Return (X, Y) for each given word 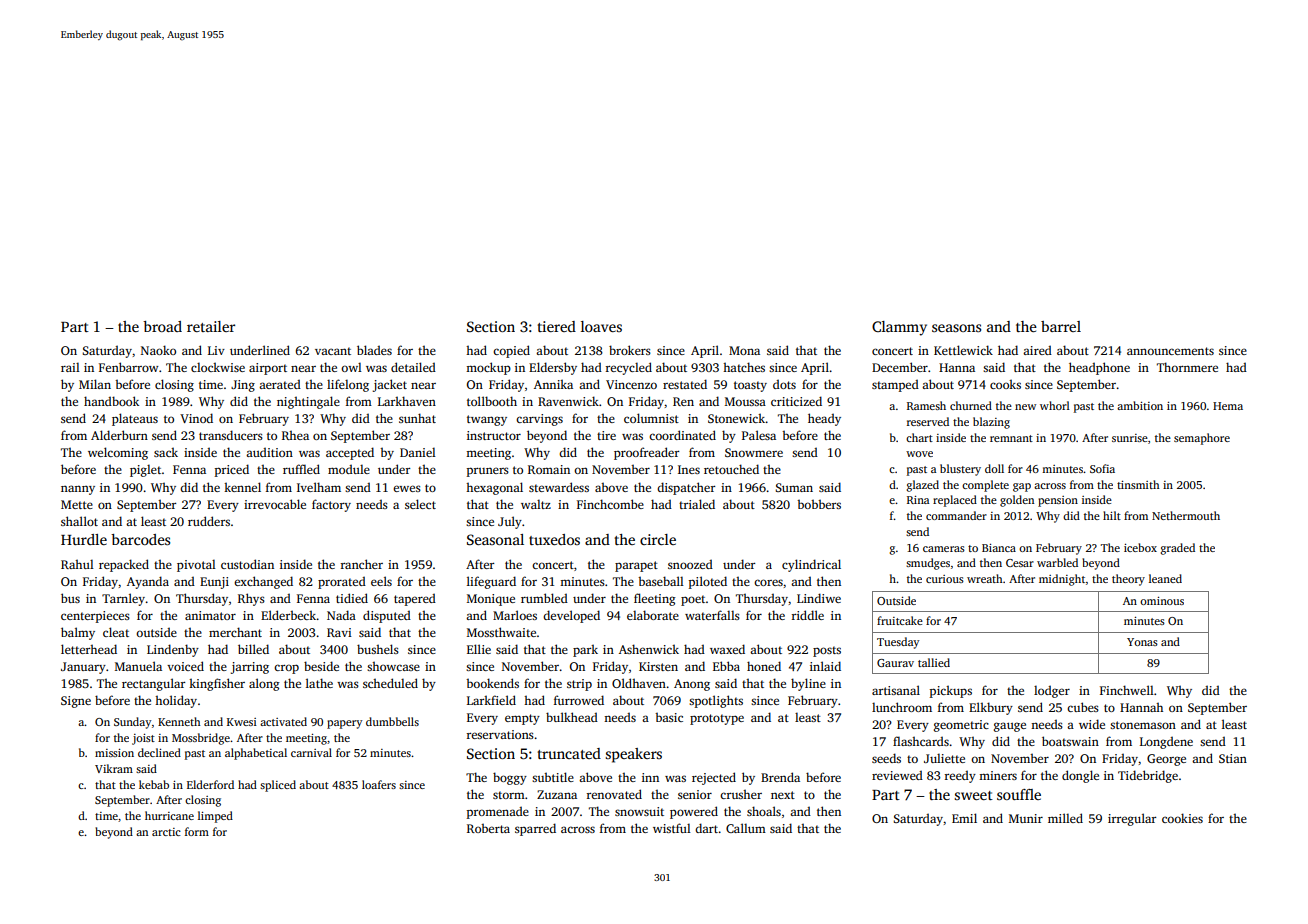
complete (985, 486)
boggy (510, 778)
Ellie (479, 649)
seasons (956, 328)
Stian (1233, 758)
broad (162, 326)
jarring (250, 668)
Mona (744, 350)
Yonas (1142, 642)
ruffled (301, 469)
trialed (697, 504)
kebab (154, 784)
